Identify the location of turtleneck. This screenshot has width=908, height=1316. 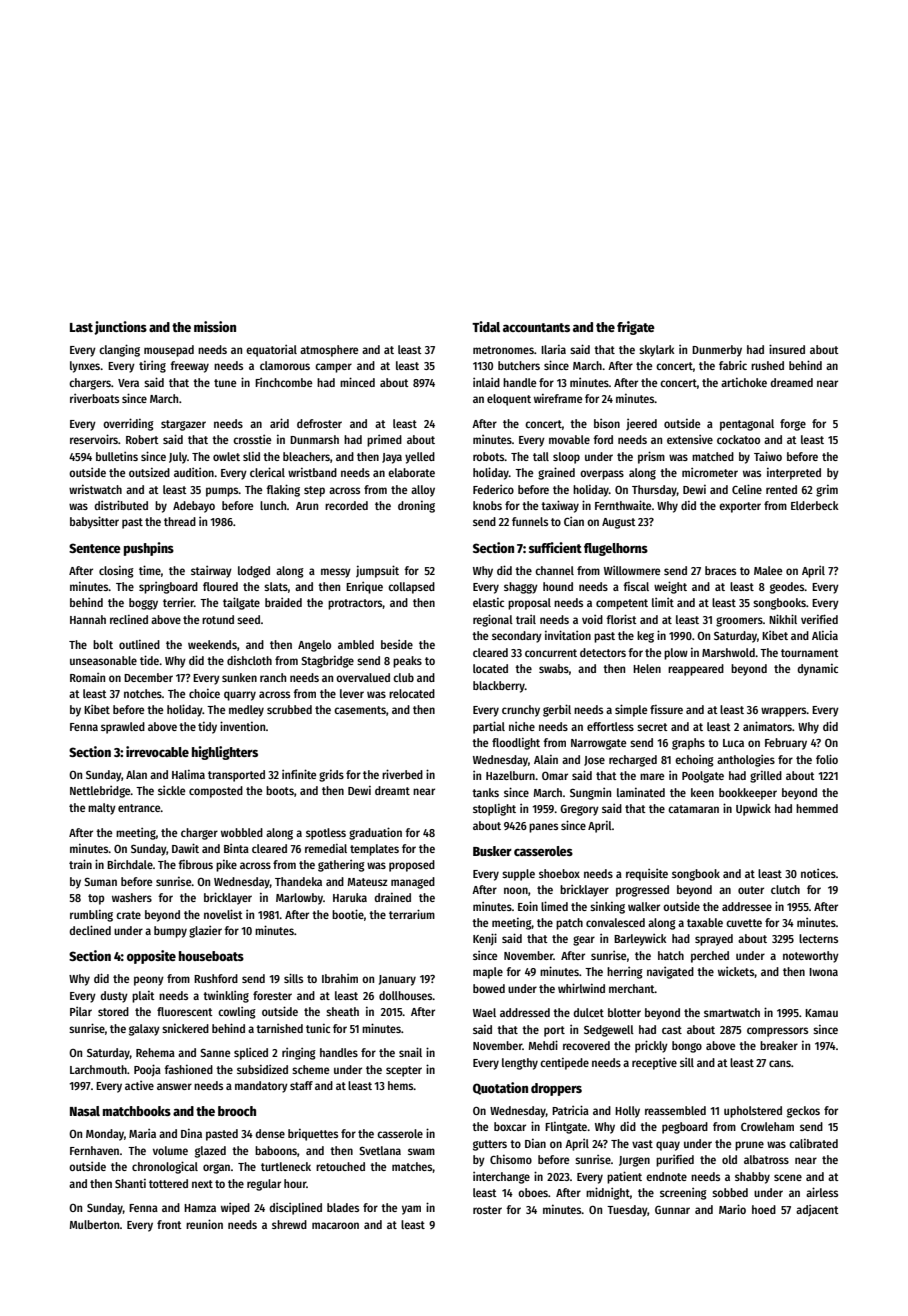
(286, 1166).
